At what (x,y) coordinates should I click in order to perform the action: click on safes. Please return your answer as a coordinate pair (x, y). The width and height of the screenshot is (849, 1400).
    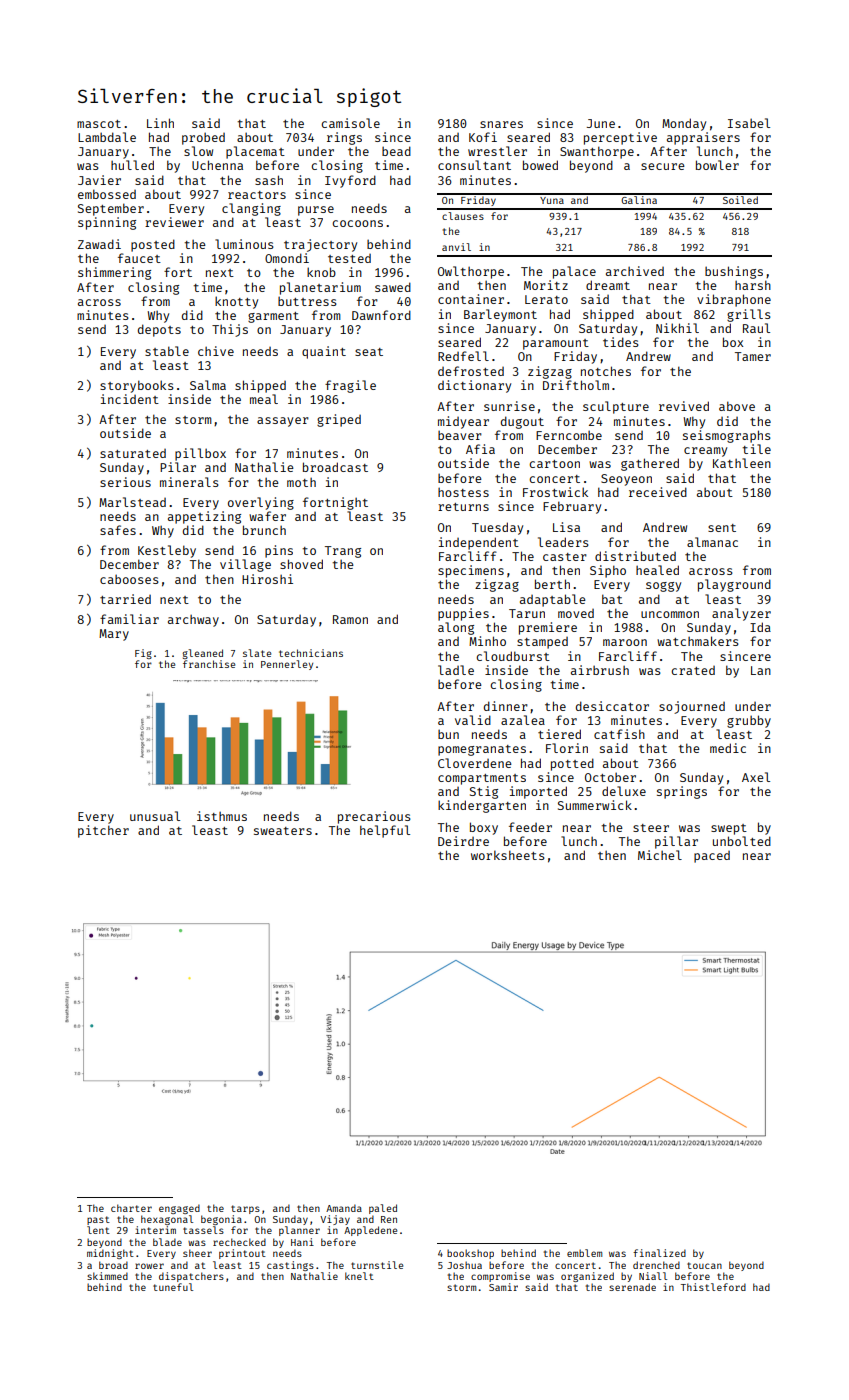
    Looking at the image, I should click on (118, 530).
